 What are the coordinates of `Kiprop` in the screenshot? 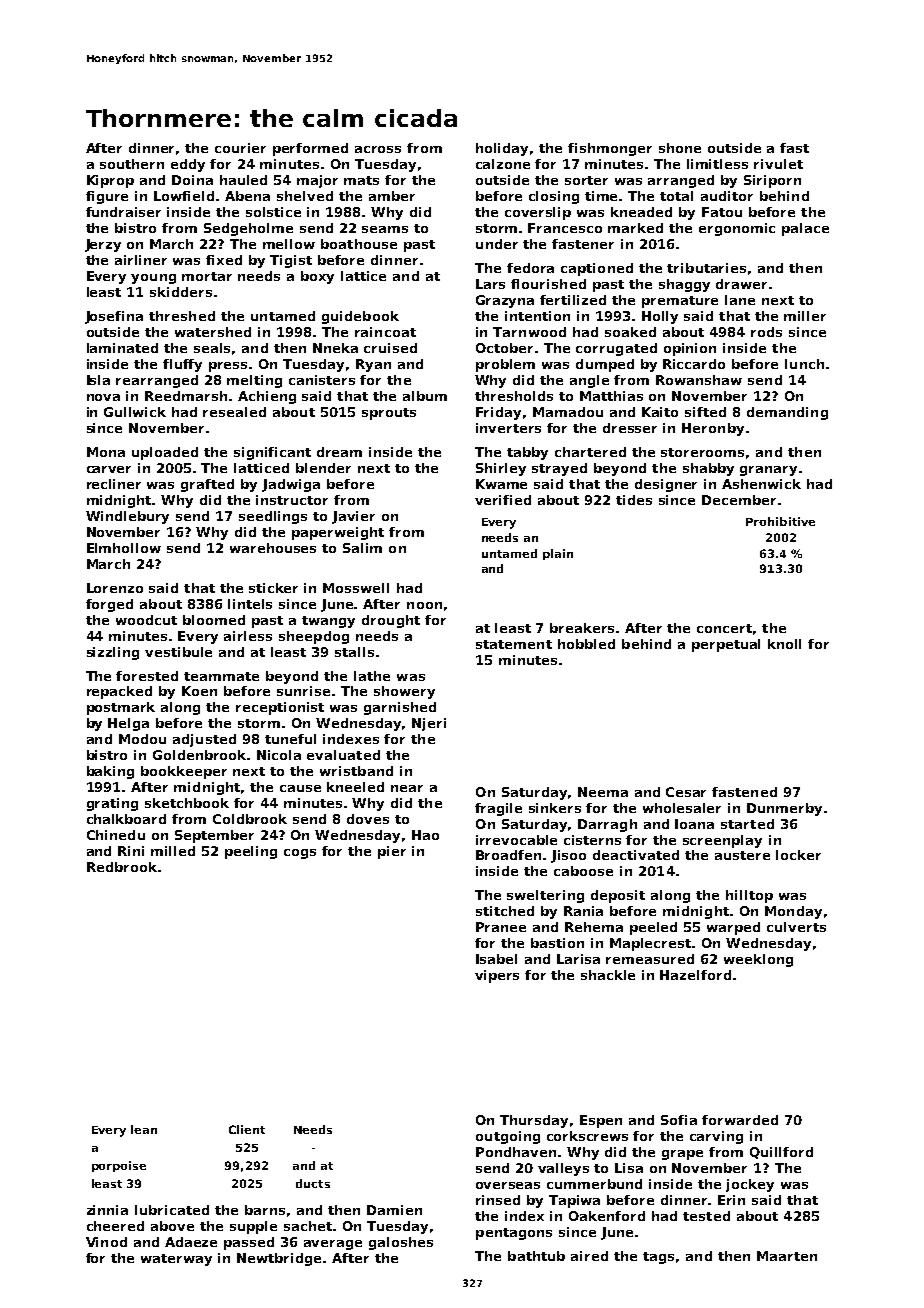 It's located at (110, 181).
